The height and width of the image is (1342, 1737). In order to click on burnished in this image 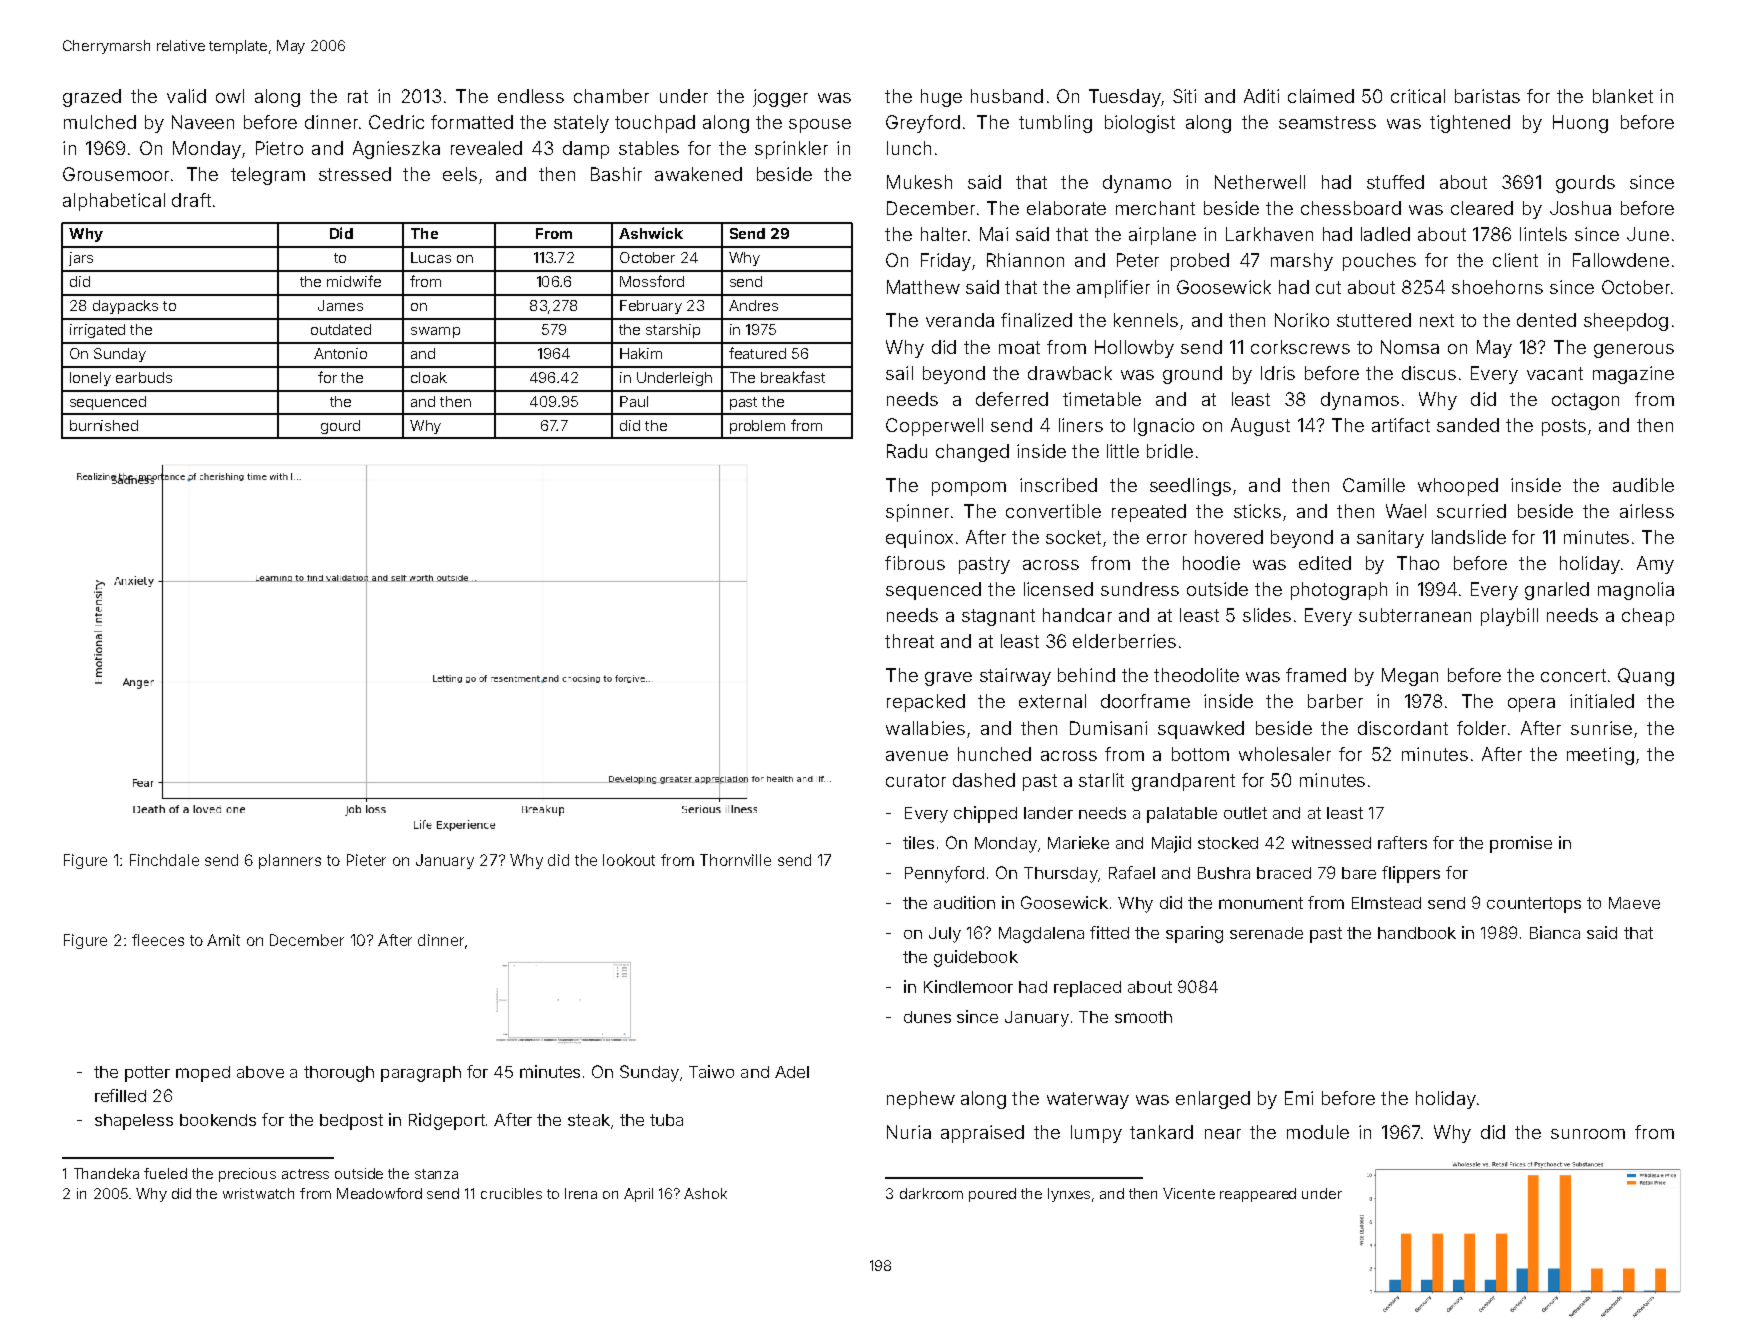, I will do `click(104, 425)`.
